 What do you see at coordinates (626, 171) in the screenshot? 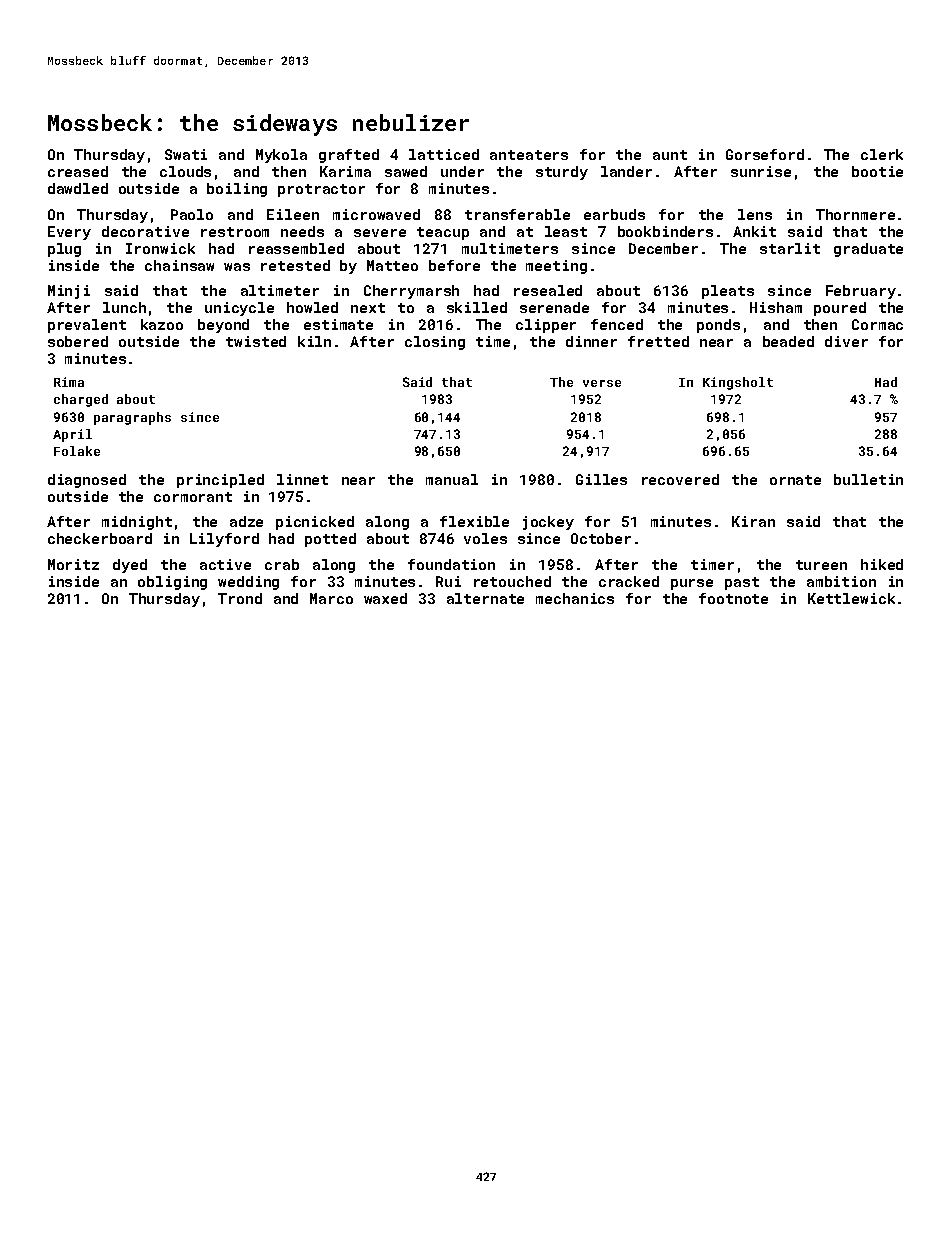
I see `lander` at bounding box center [626, 171].
